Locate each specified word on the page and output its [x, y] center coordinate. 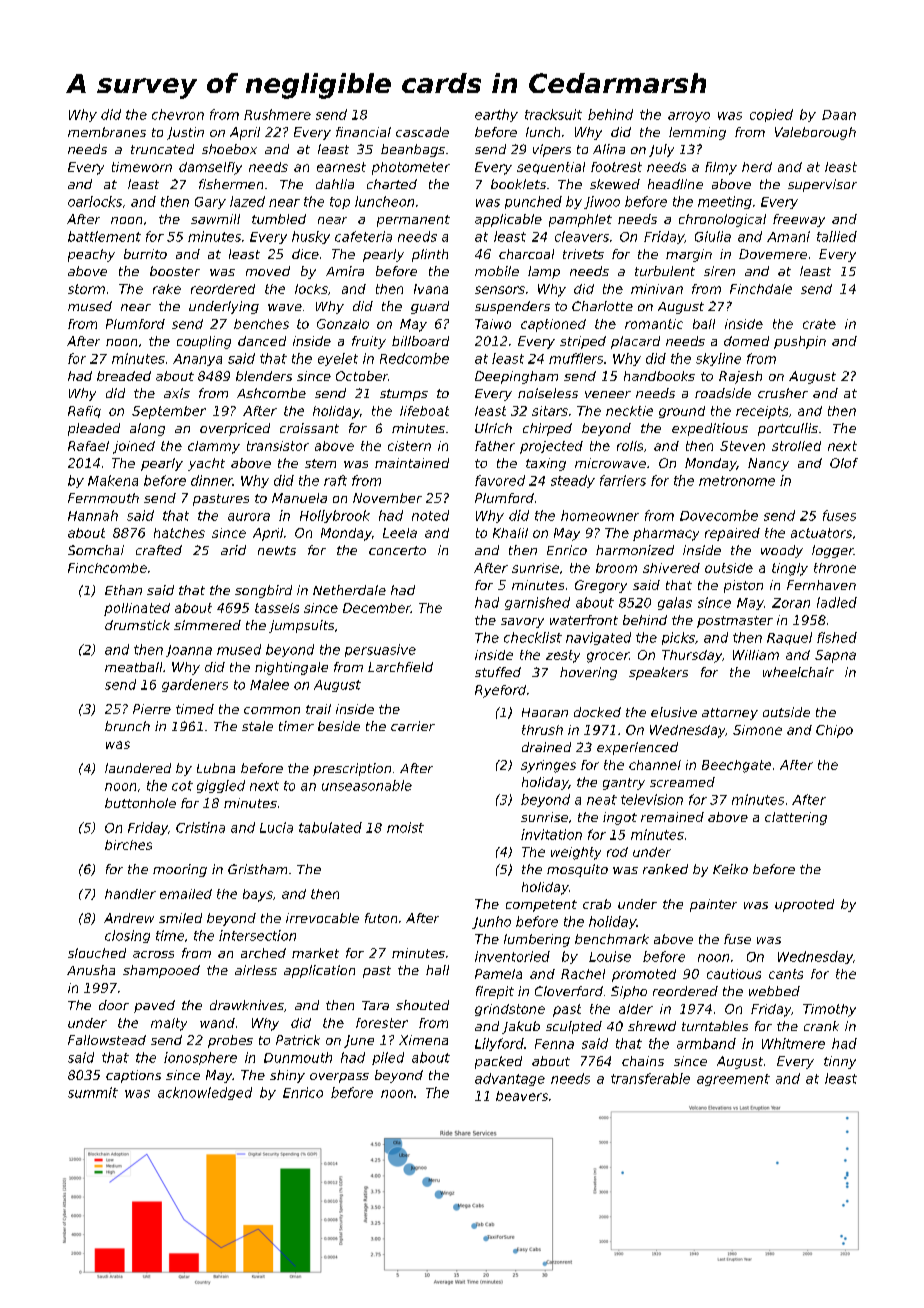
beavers [522, 1096]
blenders [264, 376]
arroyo [689, 117]
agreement [733, 1080]
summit [93, 1092]
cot [182, 786]
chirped [547, 429]
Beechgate [736, 766]
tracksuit [553, 114]
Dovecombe [719, 515]
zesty [563, 656]
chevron [178, 114]
